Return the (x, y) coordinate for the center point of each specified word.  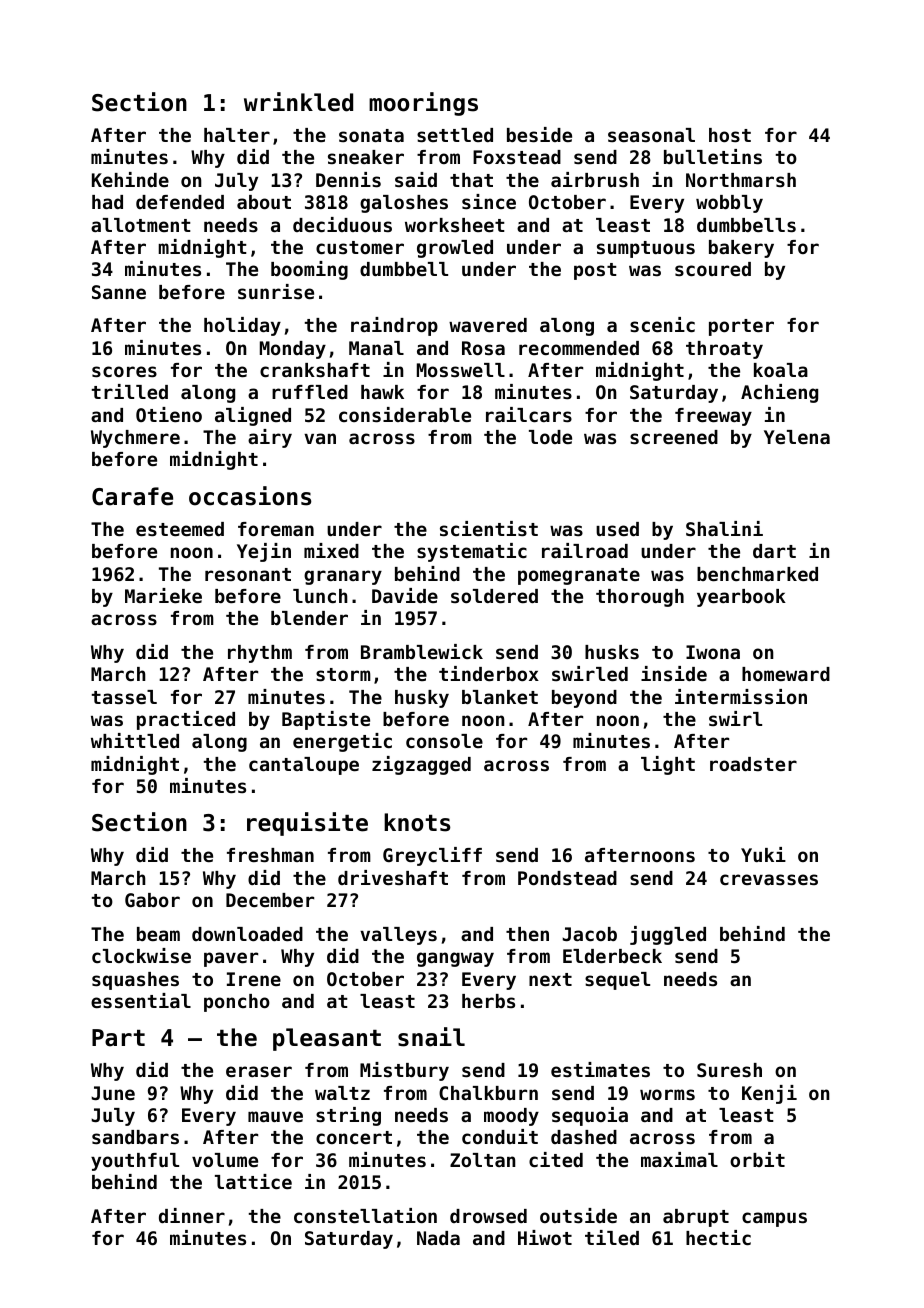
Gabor (152, 900)
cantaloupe (304, 766)
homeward (786, 674)
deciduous (342, 224)
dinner (192, 1215)
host (730, 135)
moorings (423, 104)
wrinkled (298, 102)
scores (124, 372)
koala (781, 370)
